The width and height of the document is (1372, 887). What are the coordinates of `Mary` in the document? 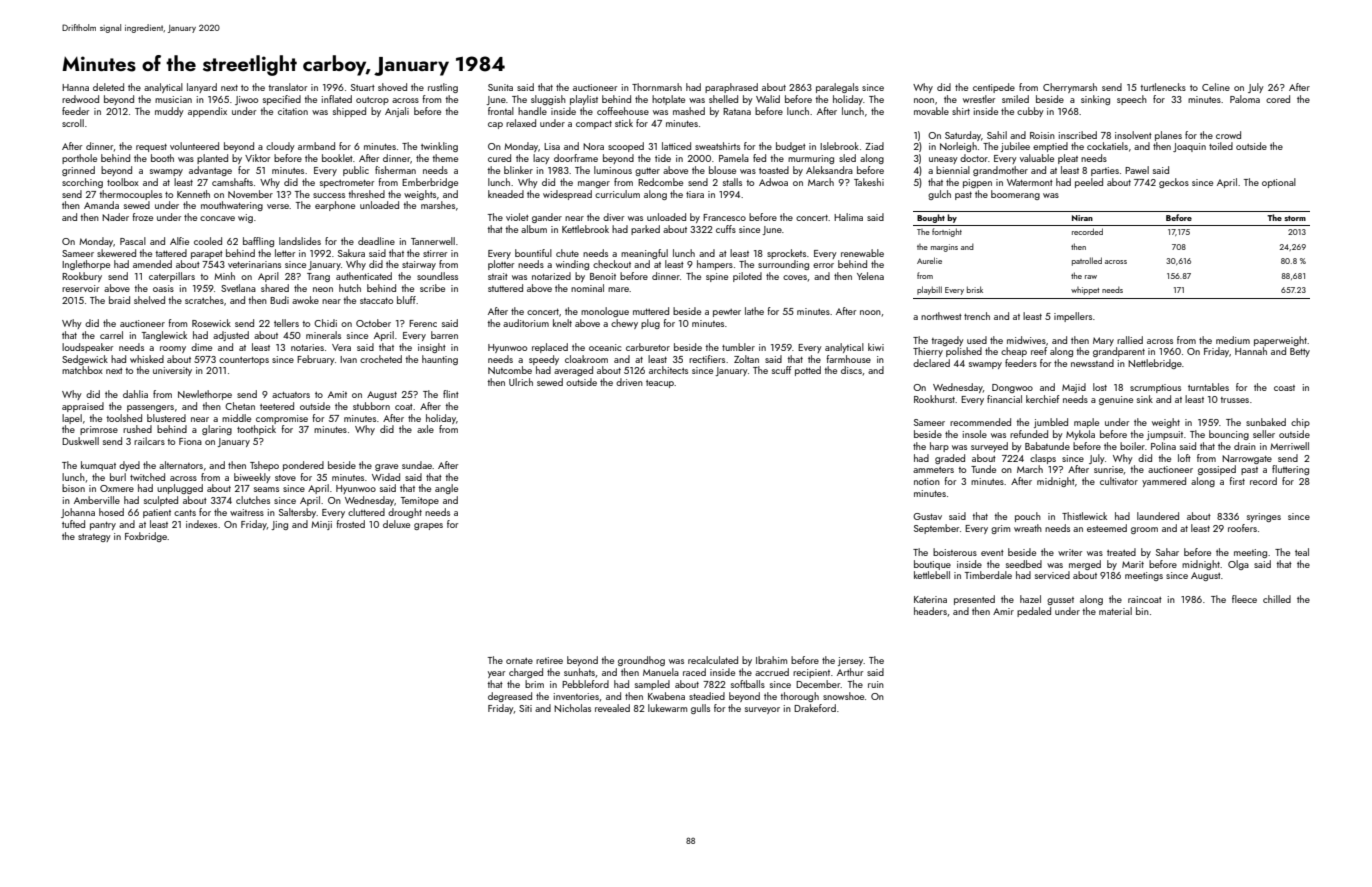 It's located at (1103, 341).
